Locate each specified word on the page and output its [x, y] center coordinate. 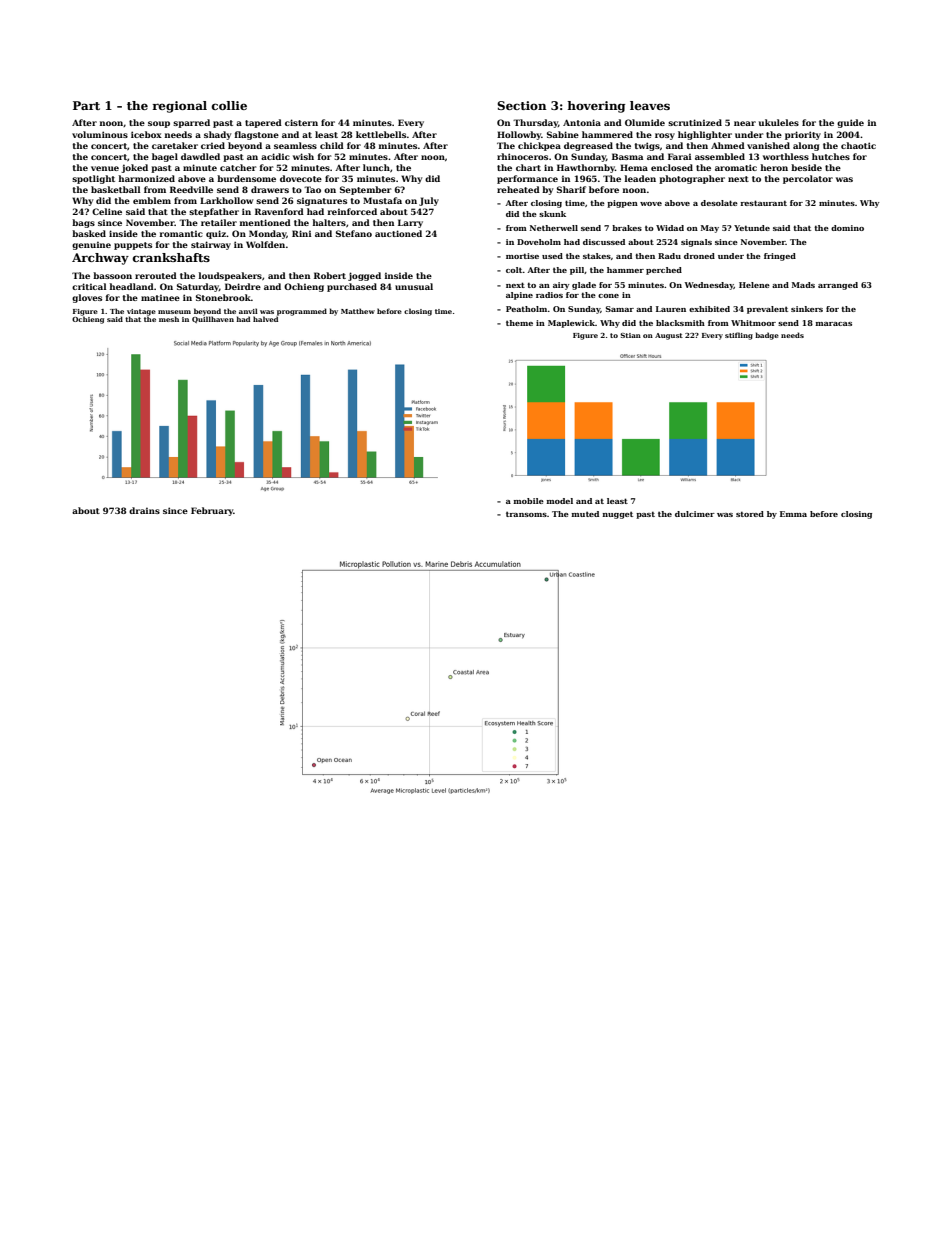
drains [144, 510]
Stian [630, 335]
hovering [596, 107]
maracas [833, 324]
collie [229, 105]
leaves [650, 105]
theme [519, 323]
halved [265, 319]
